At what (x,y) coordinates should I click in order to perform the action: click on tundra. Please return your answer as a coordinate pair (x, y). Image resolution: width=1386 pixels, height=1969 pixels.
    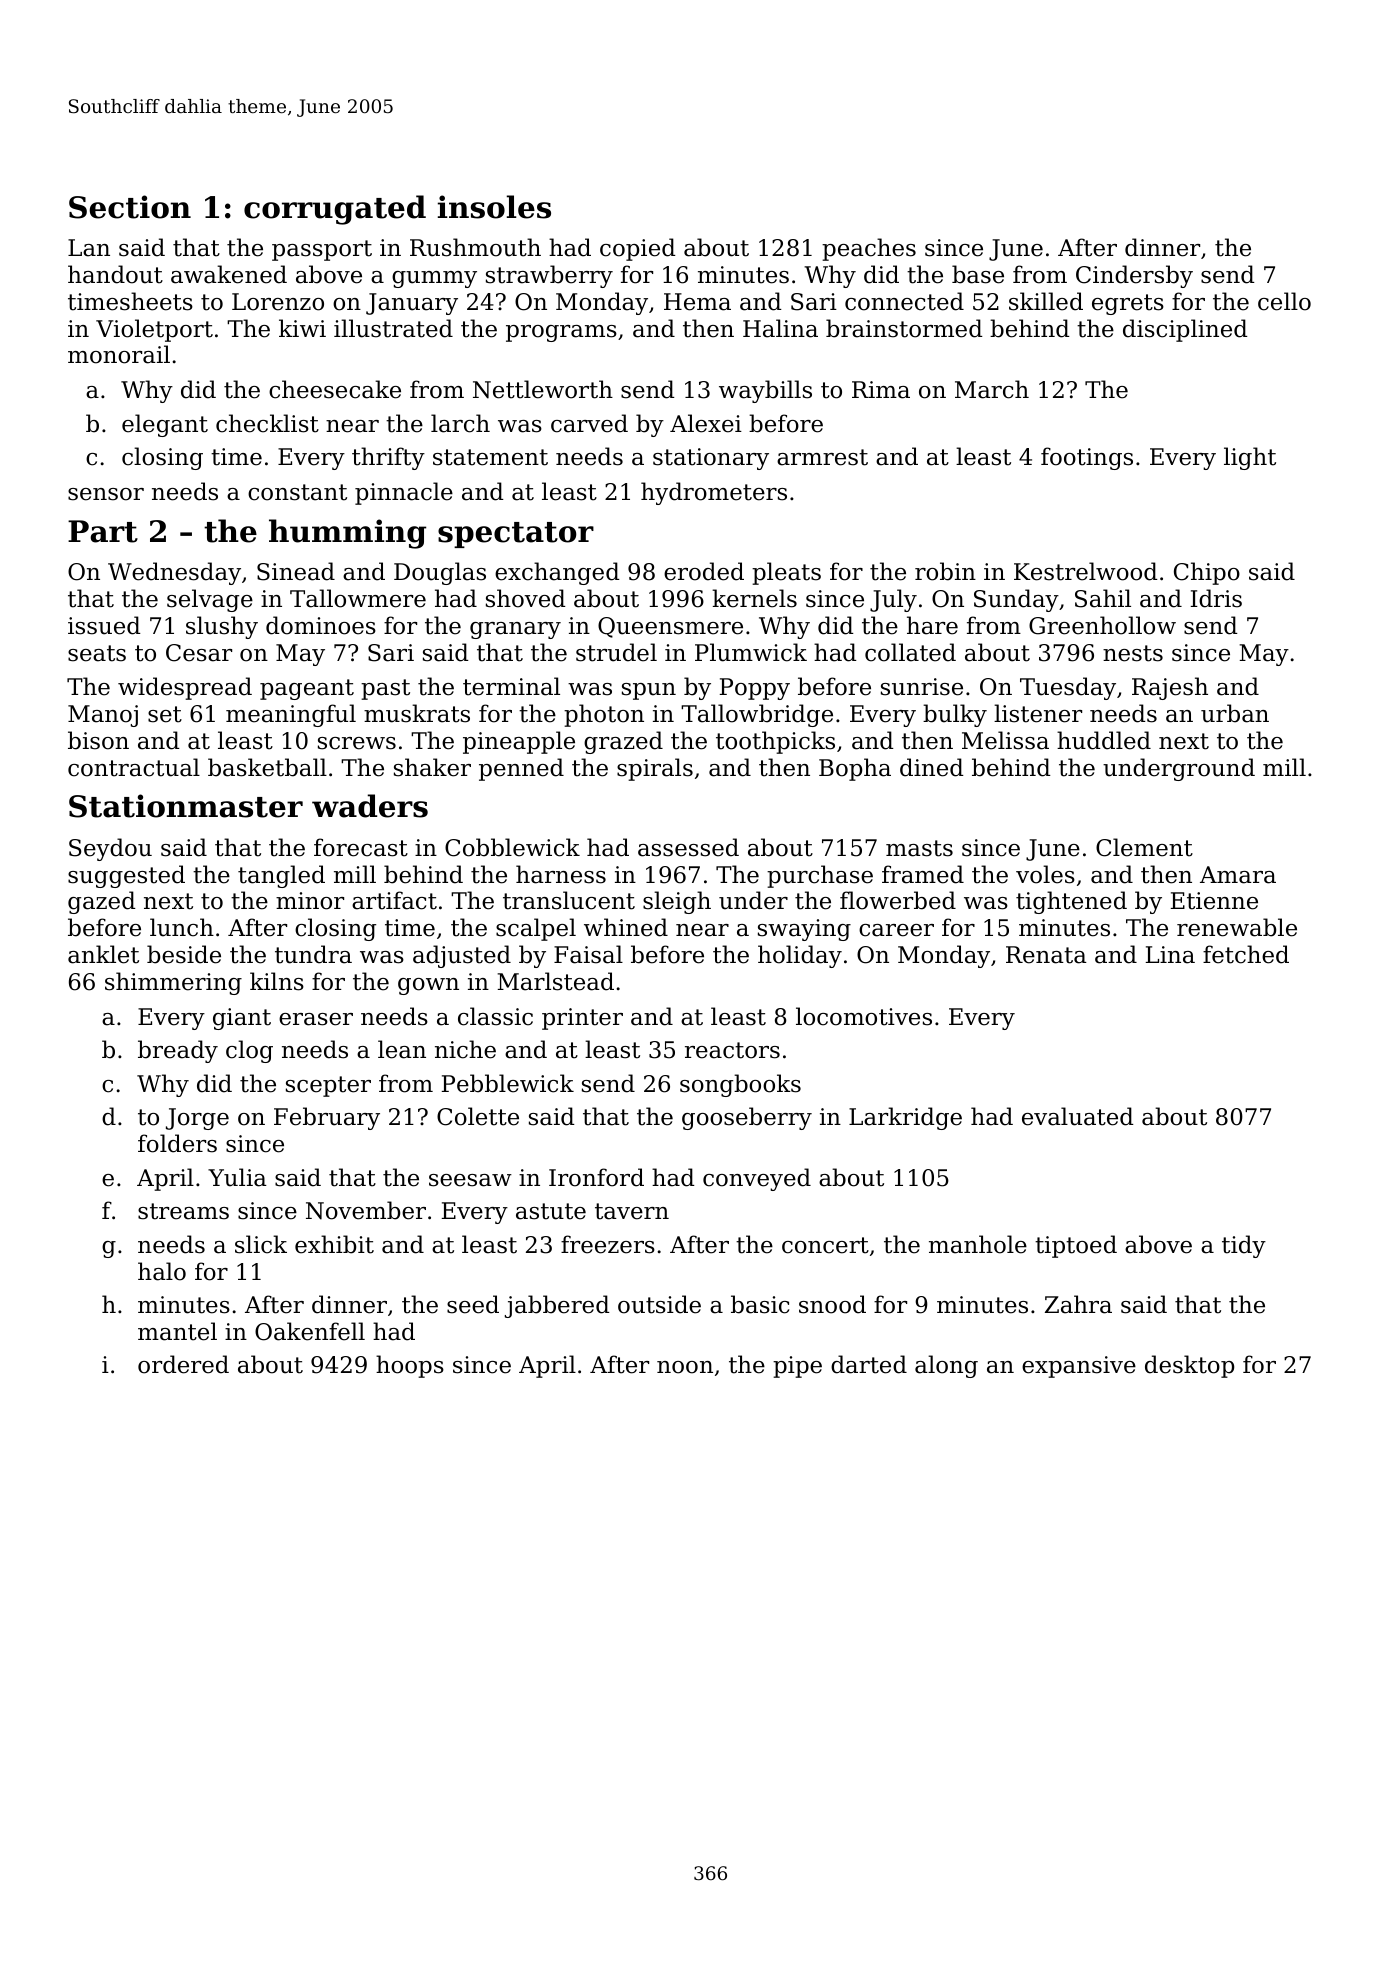
    Looking at the image, I should click on (313, 954).
